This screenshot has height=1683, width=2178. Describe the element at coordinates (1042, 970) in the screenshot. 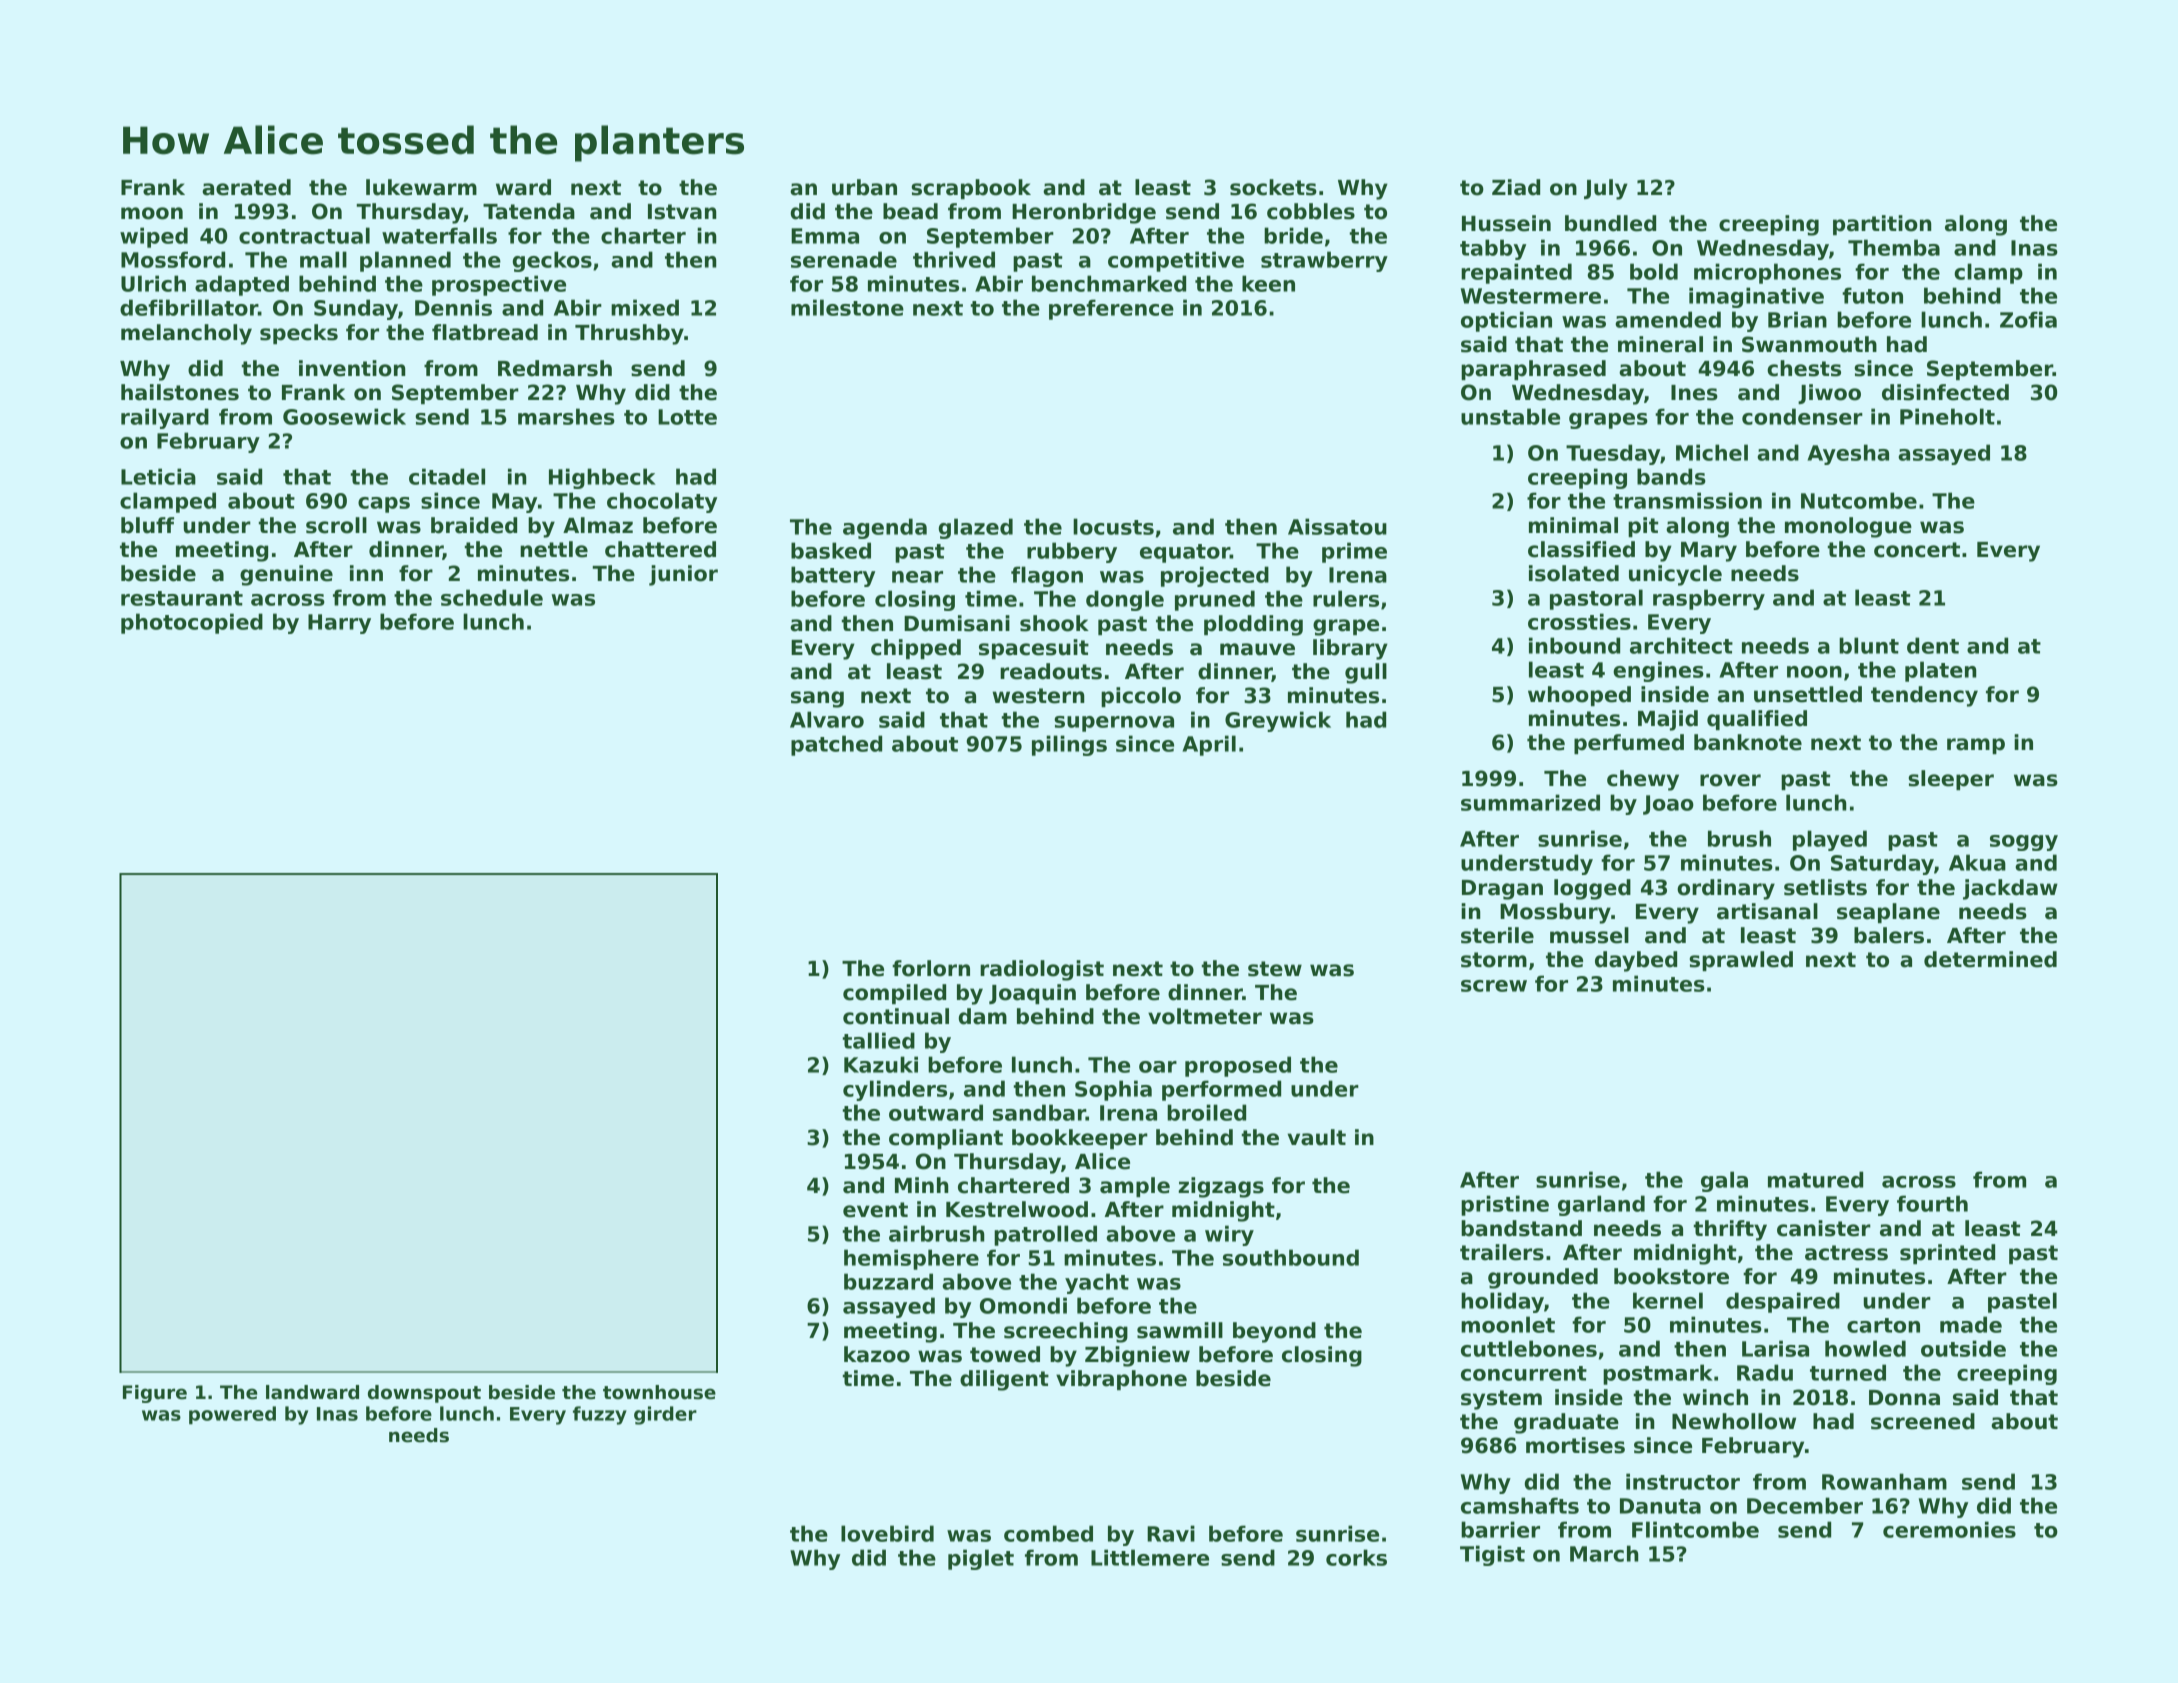

I see `radiologist` at that location.
